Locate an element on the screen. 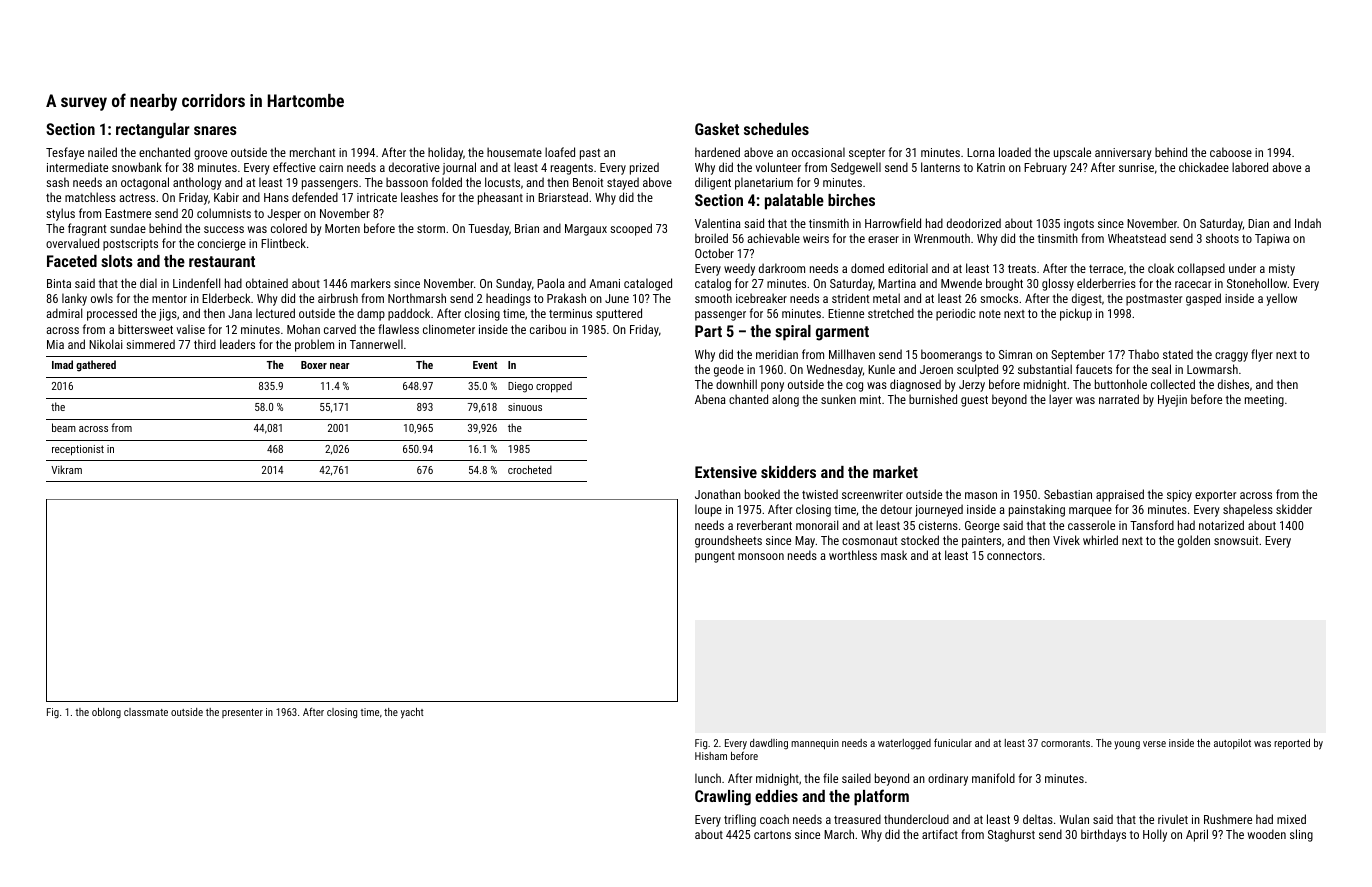 This screenshot has height=887, width=1372. geode is located at coordinates (729, 370).
